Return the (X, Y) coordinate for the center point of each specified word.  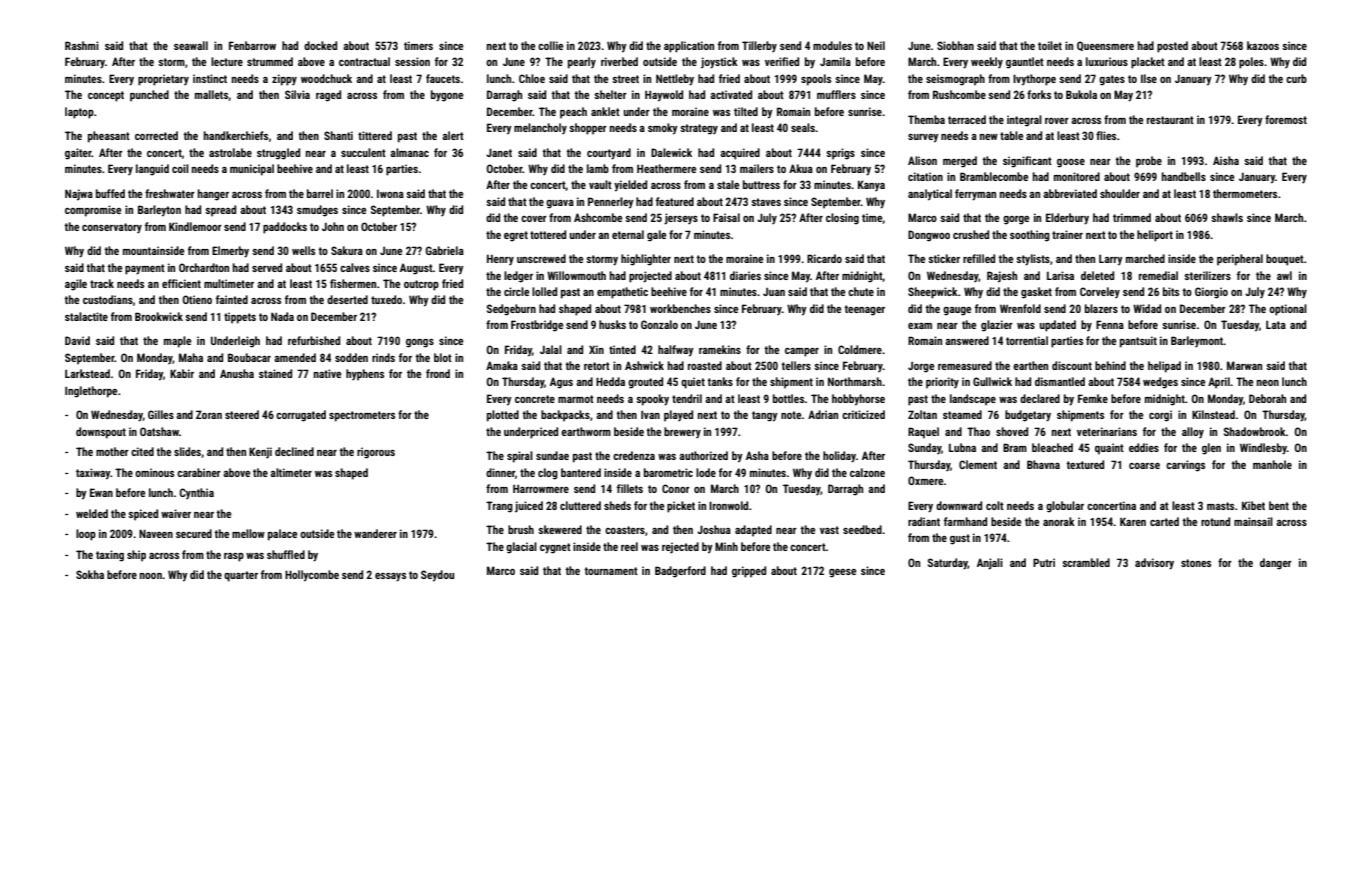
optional (1288, 310)
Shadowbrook (1255, 431)
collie (551, 45)
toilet (1050, 45)
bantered (581, 472)
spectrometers (362, 416)
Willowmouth (576, 275)
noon (151, 576)
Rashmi (82, 45)
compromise (93, 211)
